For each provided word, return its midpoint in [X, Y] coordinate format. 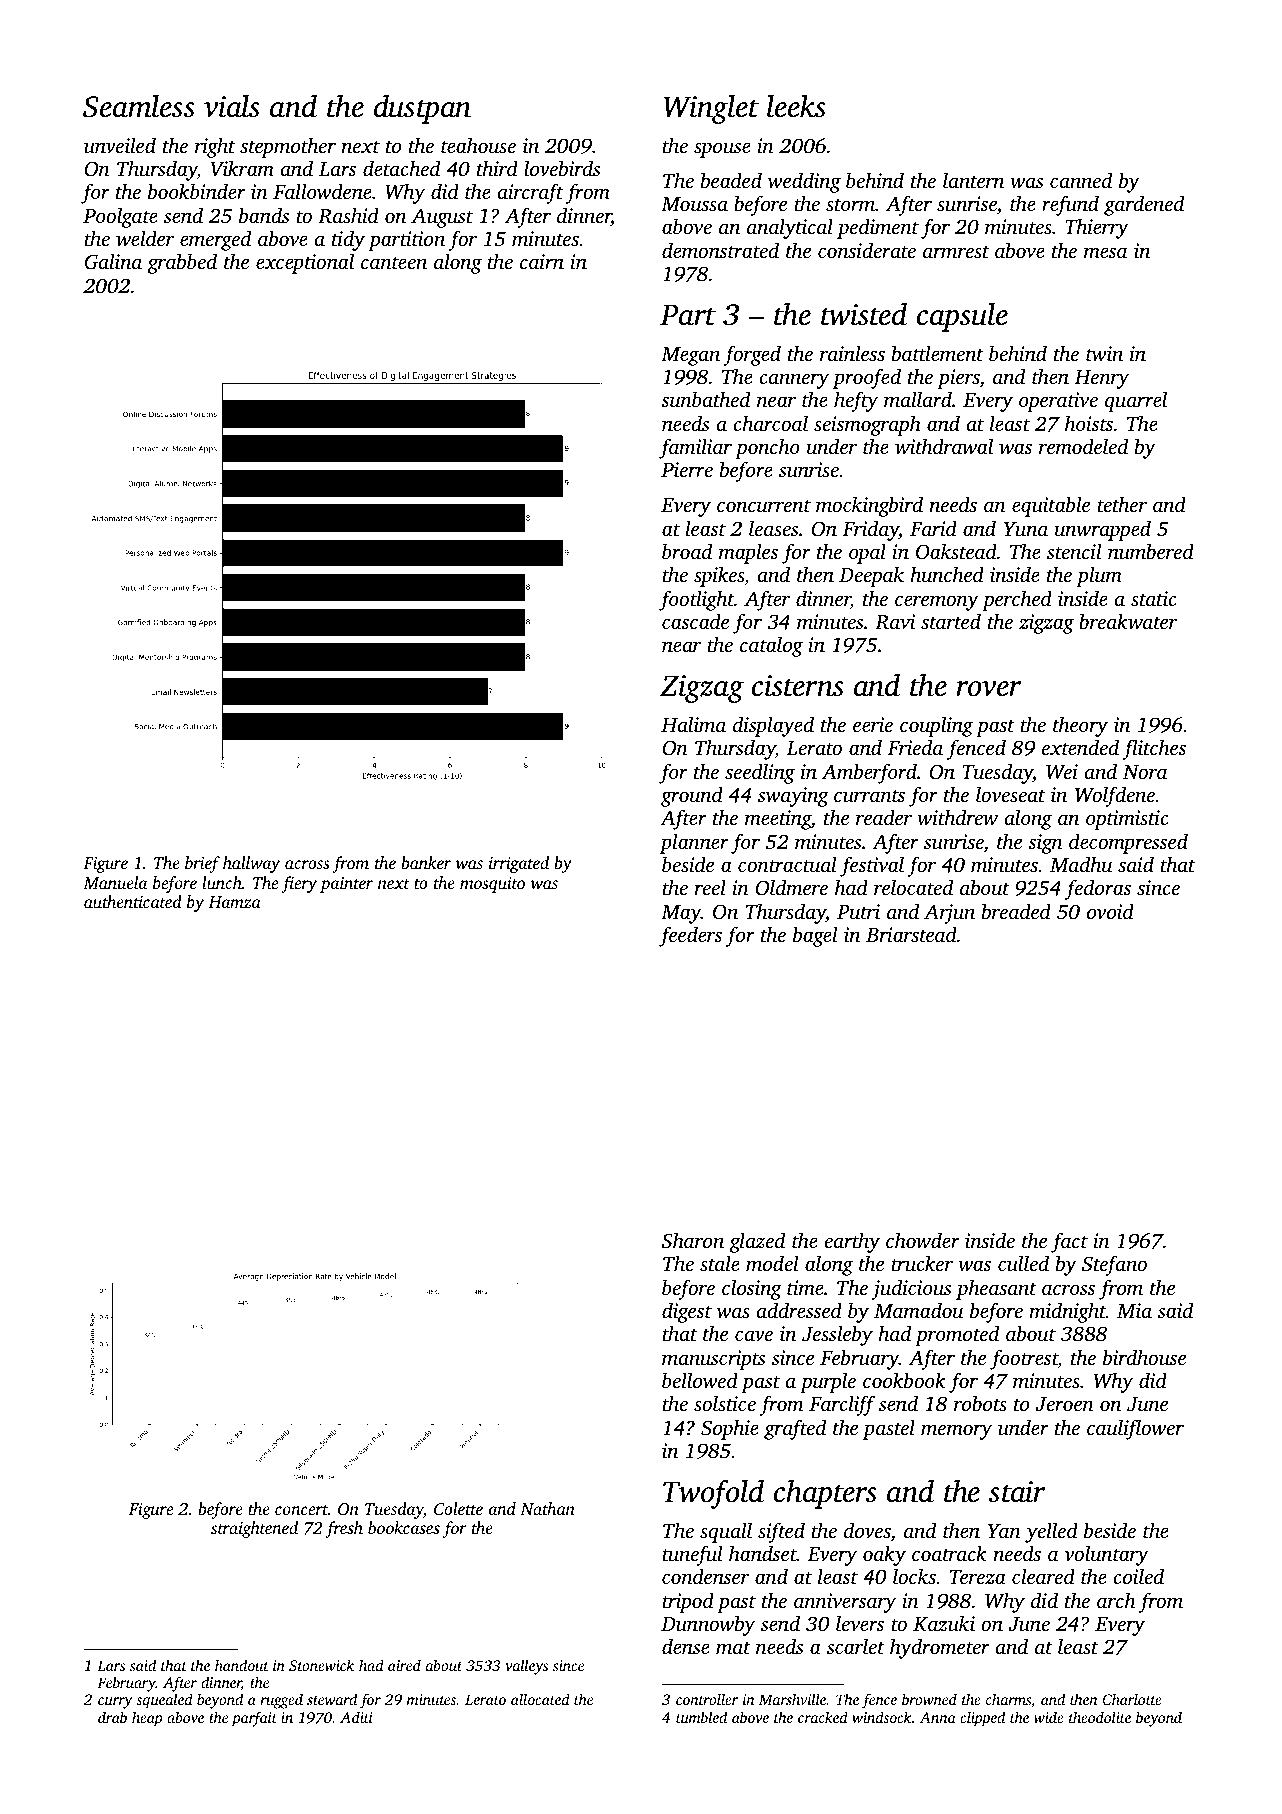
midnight [1067, 1312]
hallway [251, 864]
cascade [695, 621]
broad [687, 551]
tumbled [701, 1717]
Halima [693, 724]
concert [301, 1510]
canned [1081, 180]
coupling [936, 726]
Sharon [693, 1240]
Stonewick [321, 1665]
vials [232, 106]
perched [1017, 600]
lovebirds [562, 168]
